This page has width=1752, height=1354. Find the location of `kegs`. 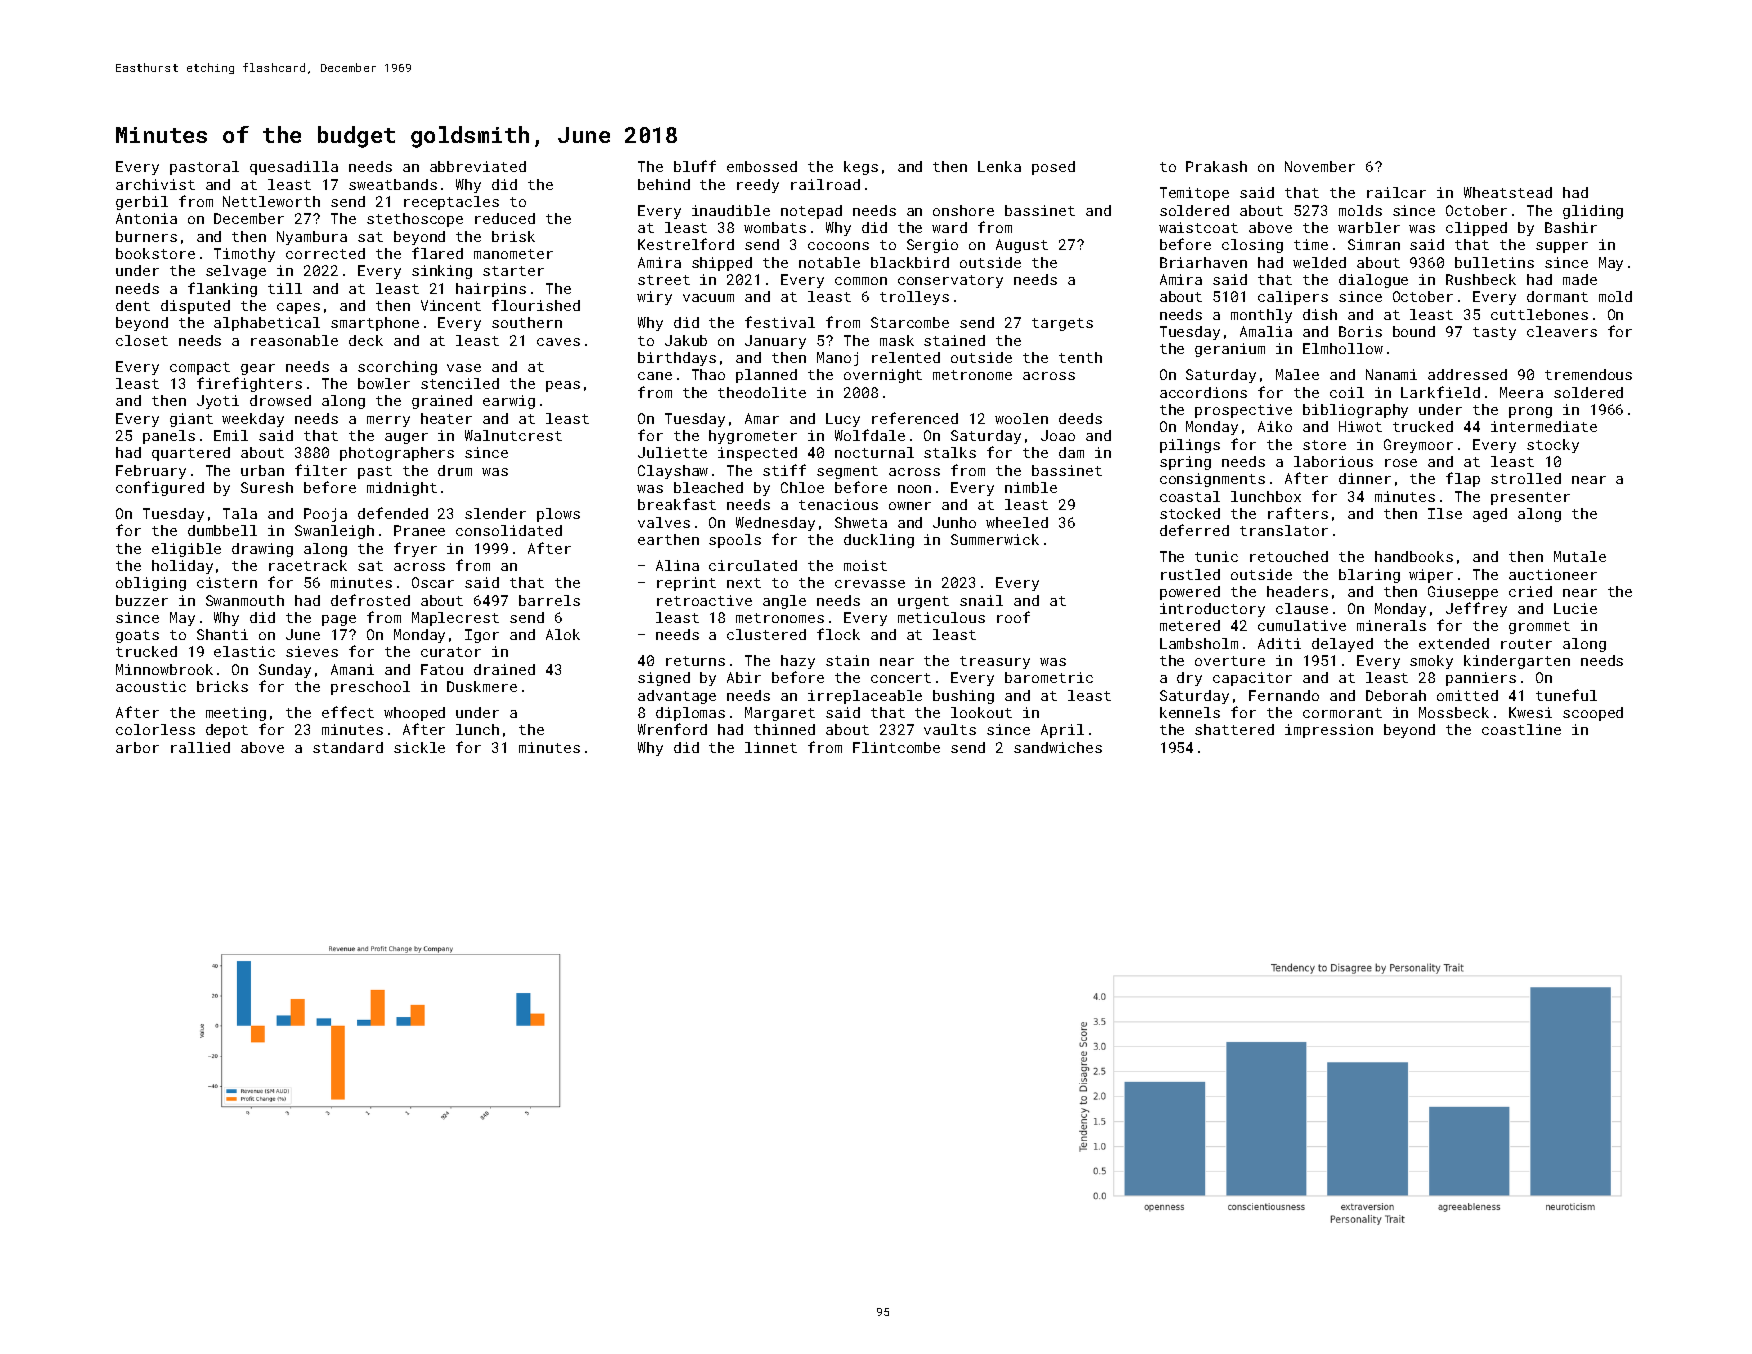

kegs is located at coordinates (861, 168).
